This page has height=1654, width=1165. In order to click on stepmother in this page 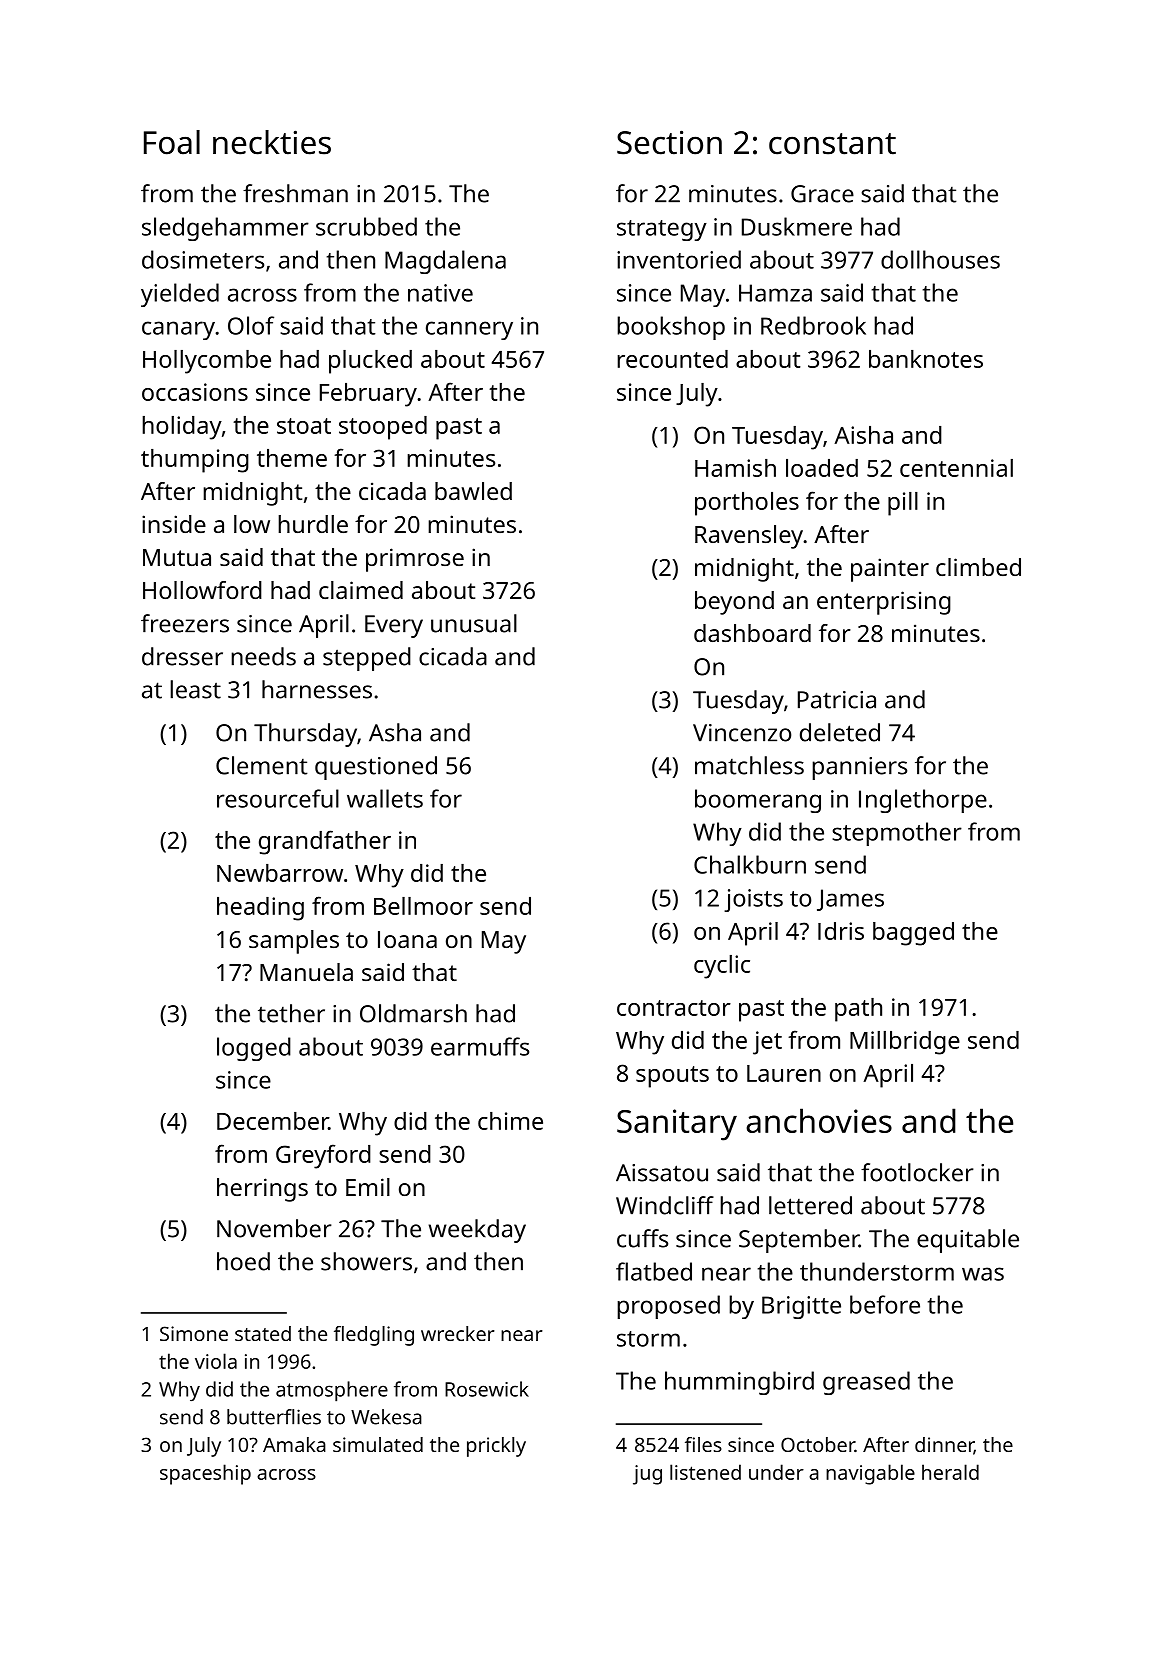, I will do `click(897, 834)`.
